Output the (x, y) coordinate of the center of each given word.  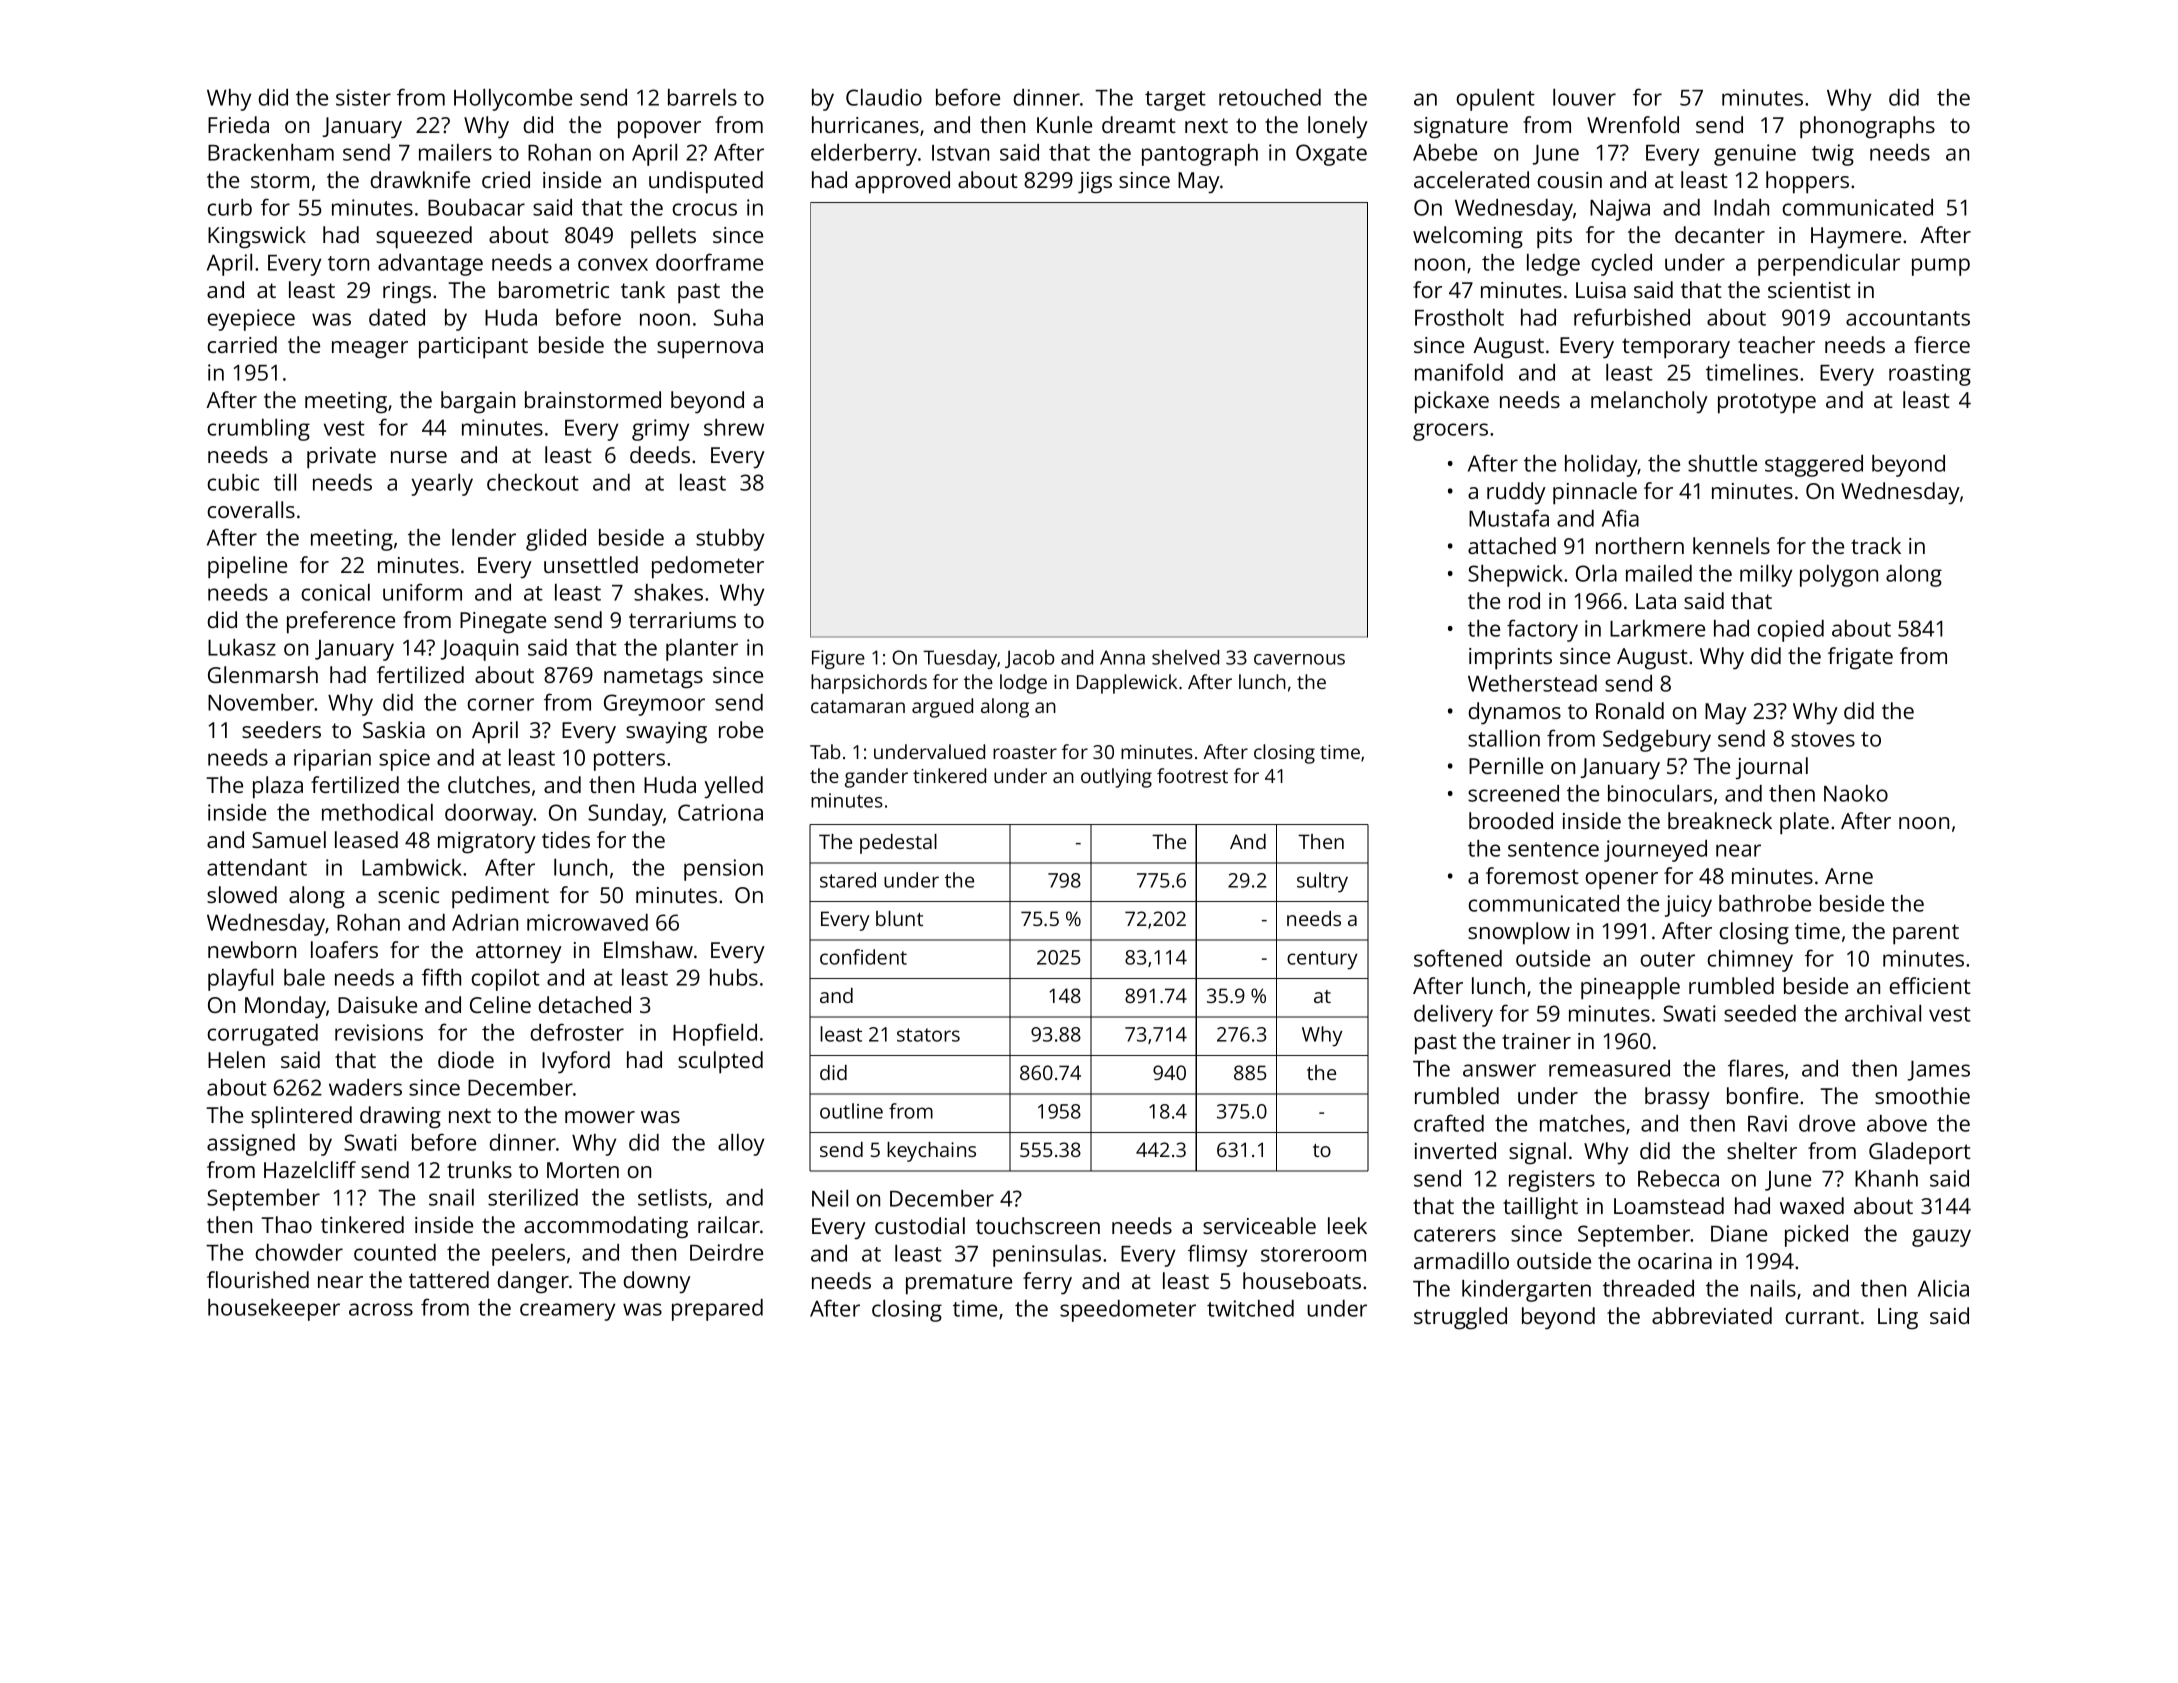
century (1322, 960)
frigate (1860, 658)
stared (848, 880)
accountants (1908, 318)
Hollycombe (513, 100)
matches (1582, 1123)
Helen (236, 1059)
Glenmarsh (263, 674)
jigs (1095, 183)
